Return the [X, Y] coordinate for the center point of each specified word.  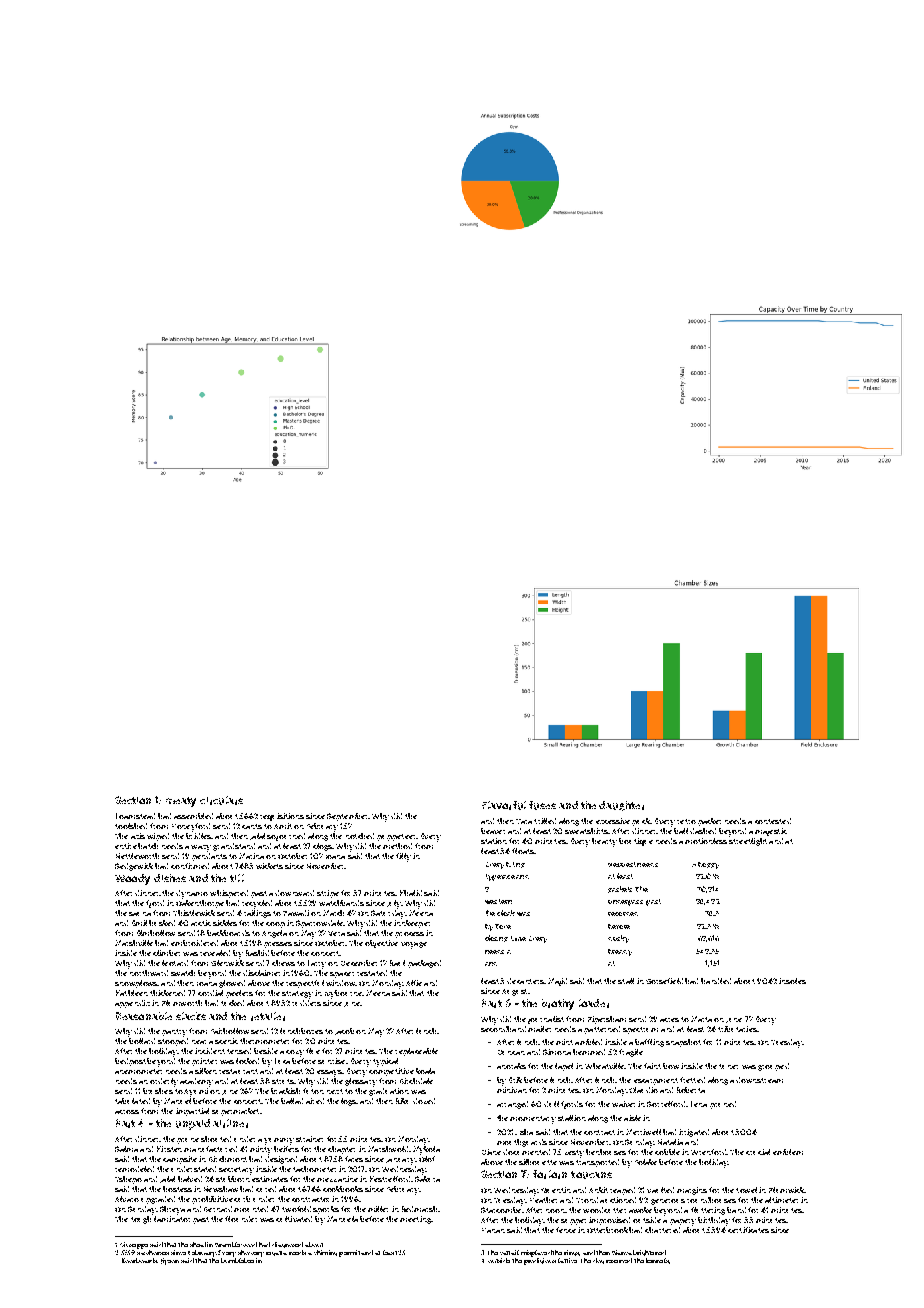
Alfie [414, 983]
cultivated [294, 1219]
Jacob [344, 1031]
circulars [221, 800]
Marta [701, 1019]
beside [266, 1051]
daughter [621, 806]
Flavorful [504, 805]
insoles [792, 981]
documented [526, 1152]
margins [692, 1191]
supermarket [235, 1112]
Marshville [134, 943]
